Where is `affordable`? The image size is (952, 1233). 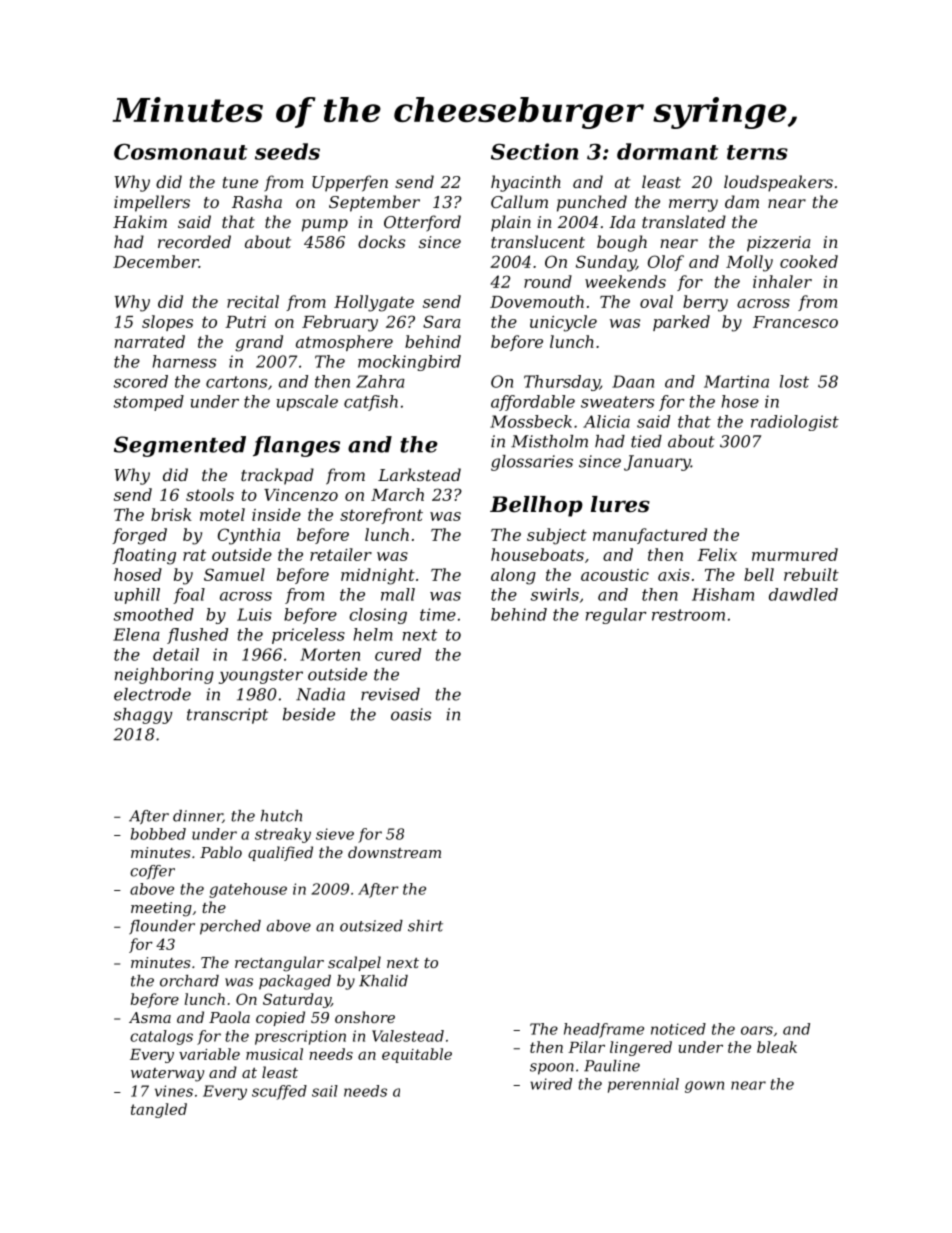
affordable is located at coordinates (533, 403).
